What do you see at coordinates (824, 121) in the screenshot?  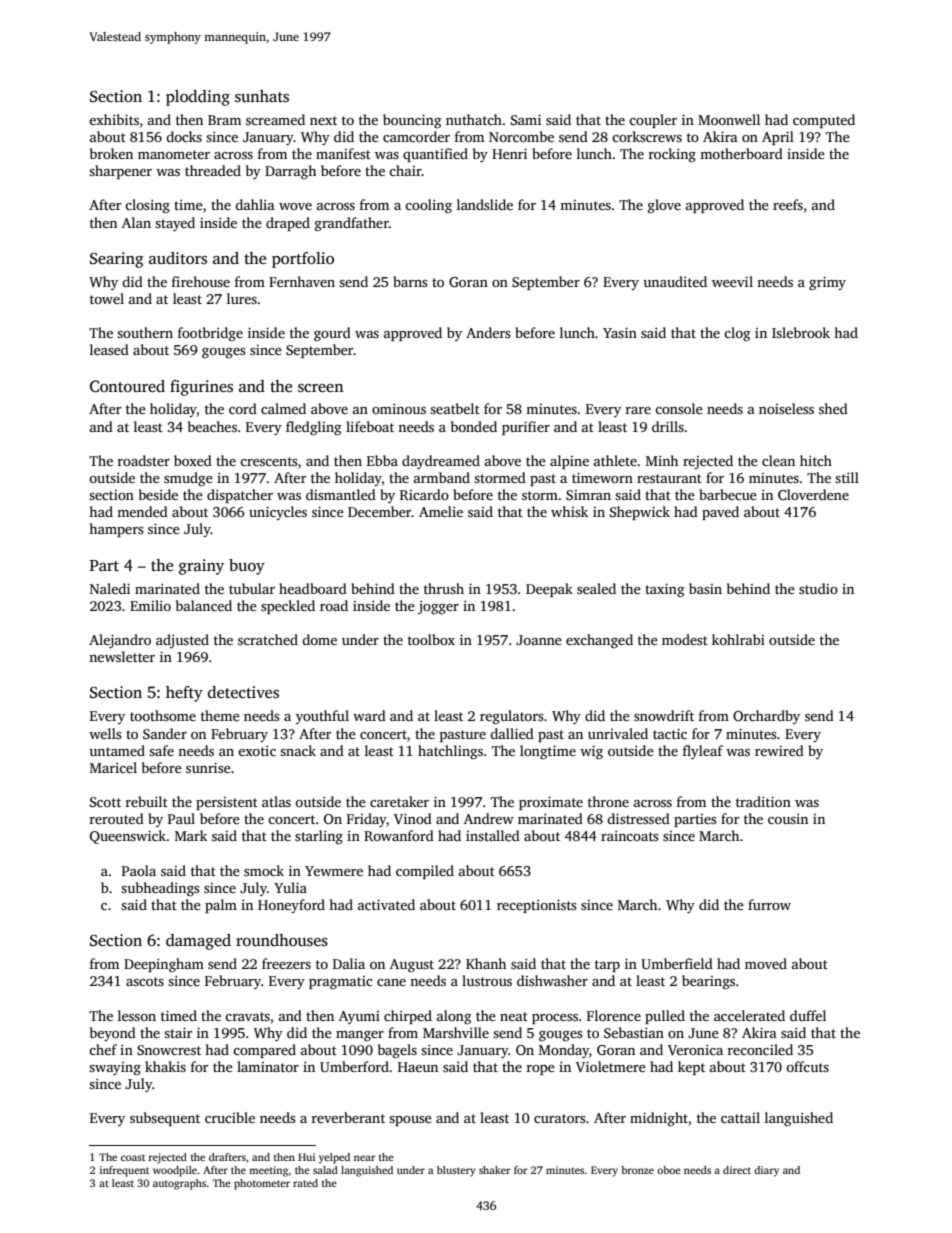 I see `computed` at bounding box center [824, 121].
